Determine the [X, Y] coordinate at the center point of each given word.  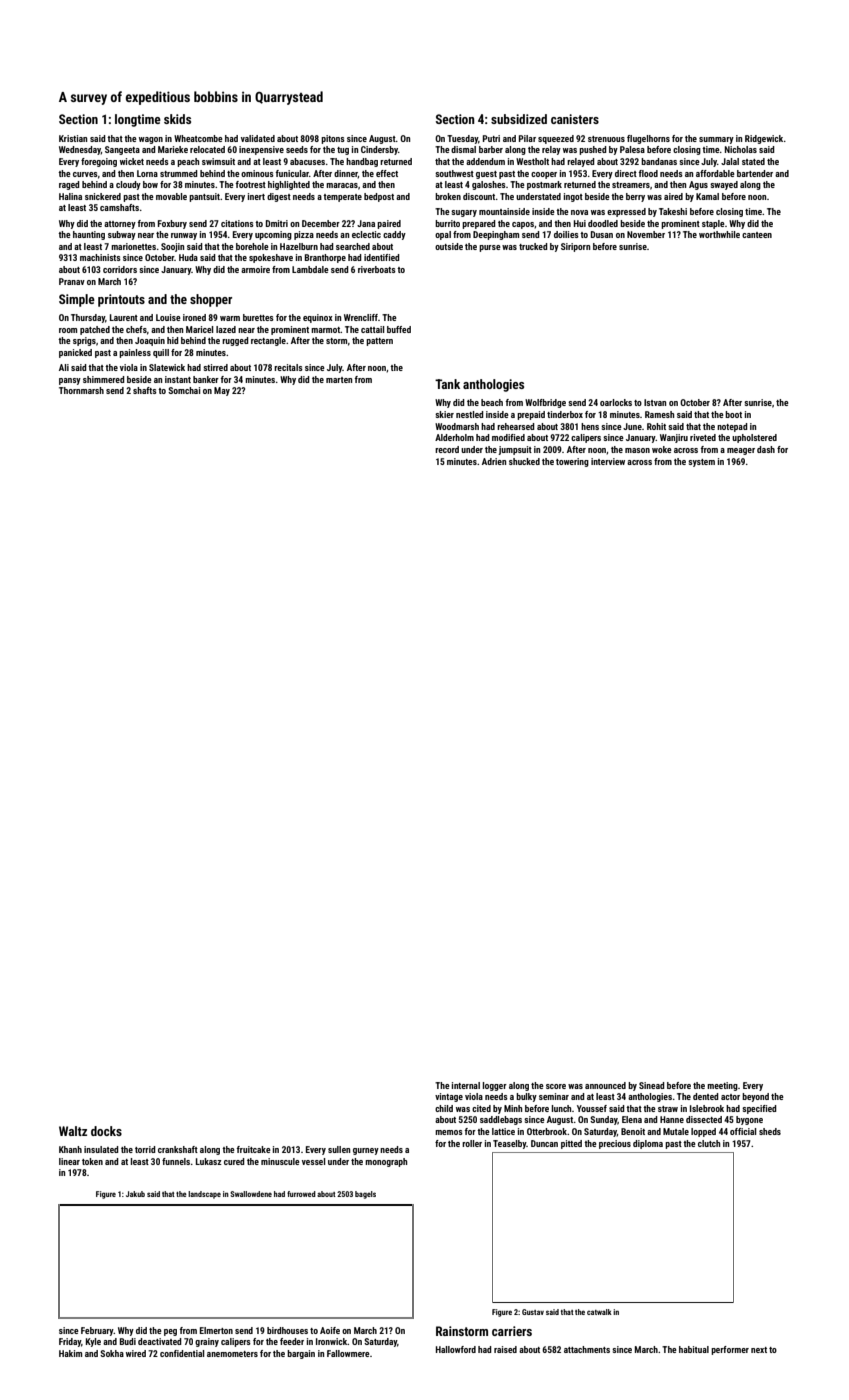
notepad [732, 427]
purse [490, 248]
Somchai [184, 390]
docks [106, 1131]
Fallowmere [348, 1353]
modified [508, 437]
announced [605, 1085]
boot [733, 414]
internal [466, 1085]
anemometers [232, 1354]
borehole [252, 246]
